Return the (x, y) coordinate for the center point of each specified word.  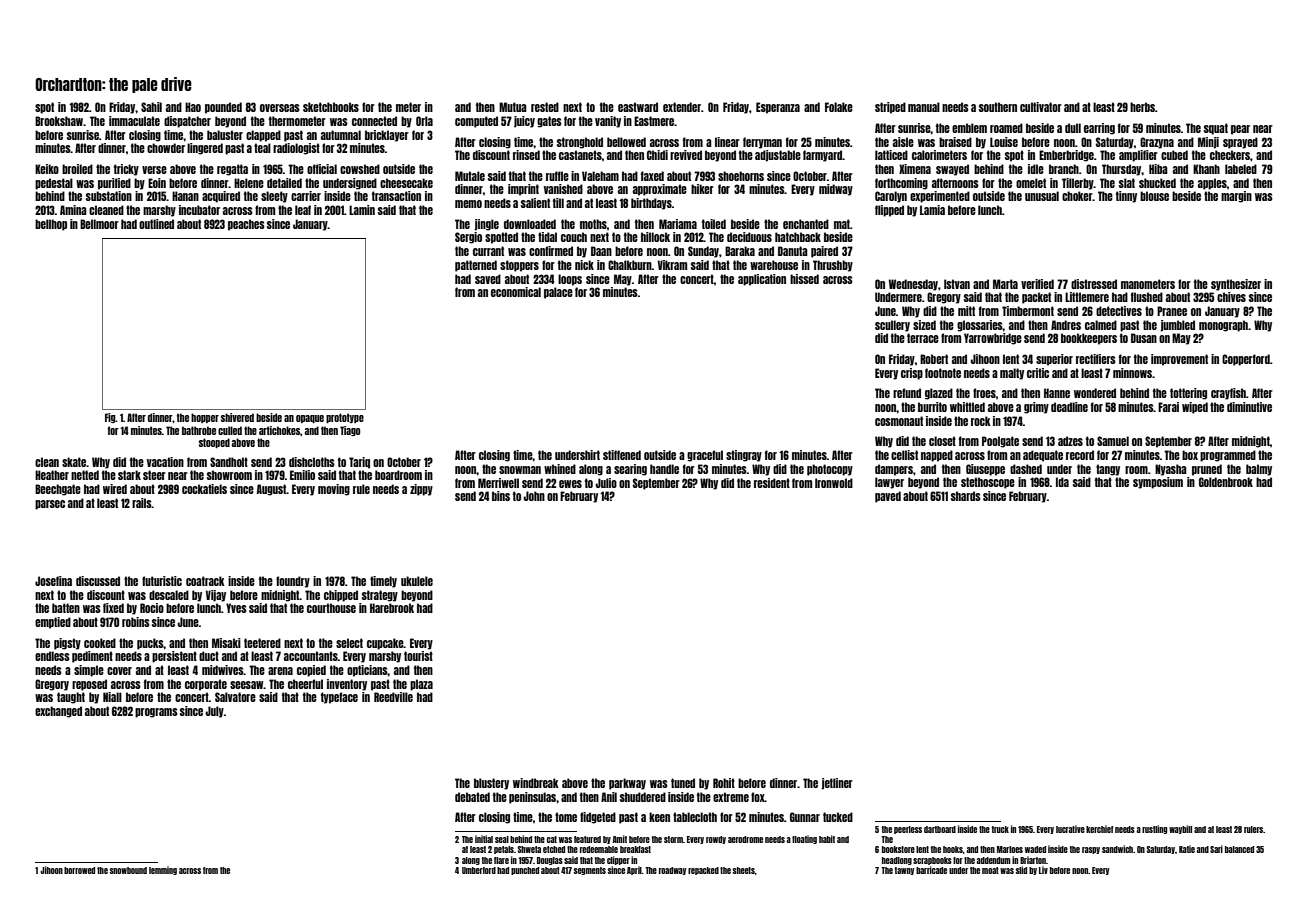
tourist (418, 656)
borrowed (79, 870)
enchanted (806, 224)
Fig (110, 418)
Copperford (1246, 360)
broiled (77, 169)
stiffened (622, 455)
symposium (1158, 483)
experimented (940, 197)
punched (525, 871)
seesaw (247, 685)
